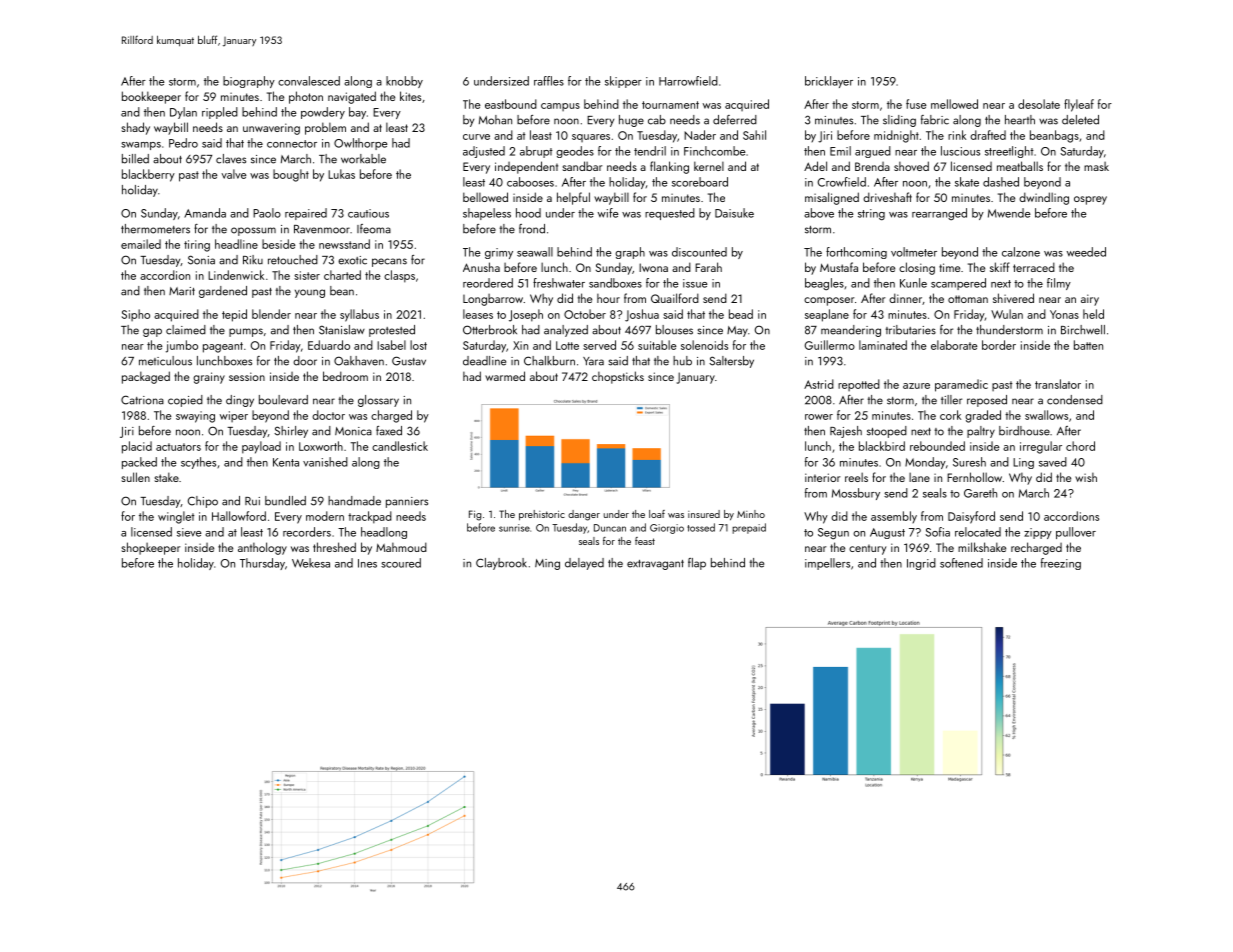  What do you see at coordinates (655, 565) in the document?
I see `extravagant` at bounding box center [655, 565].
